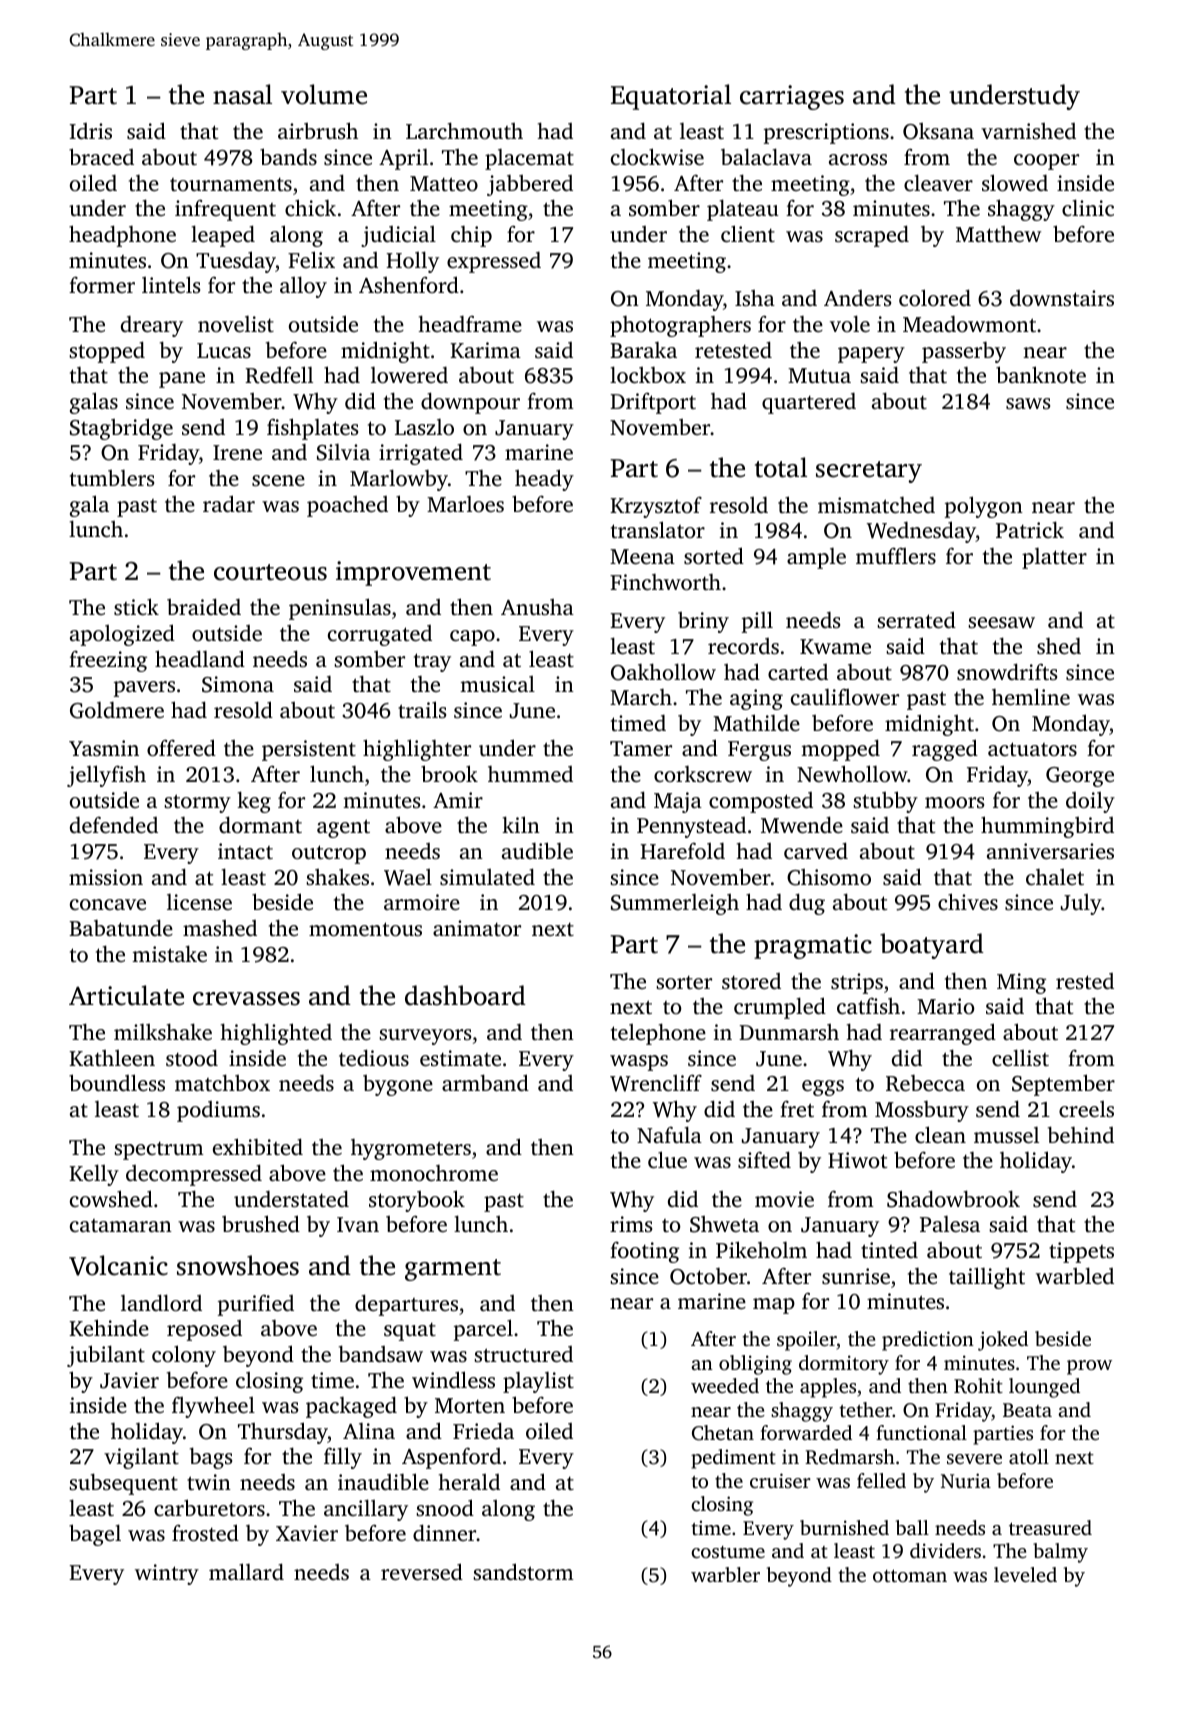 This screenshot has width=1184, height=1715. What do you see at coordinates (950, 1224) in the screenshot?
I see `Palesa` at bounding box center [950, 1224].
